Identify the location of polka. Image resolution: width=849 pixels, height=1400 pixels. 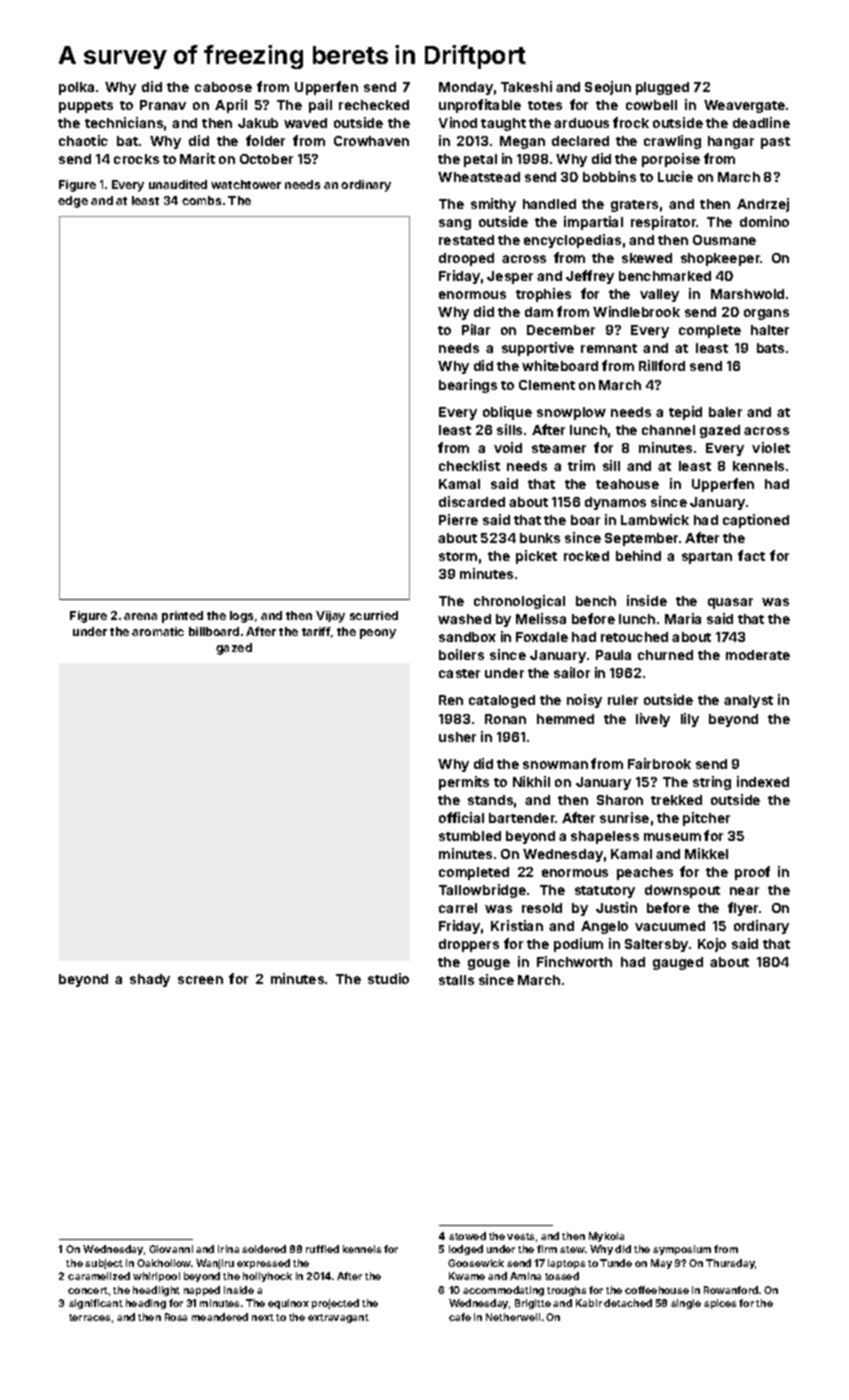
(76, 88).
